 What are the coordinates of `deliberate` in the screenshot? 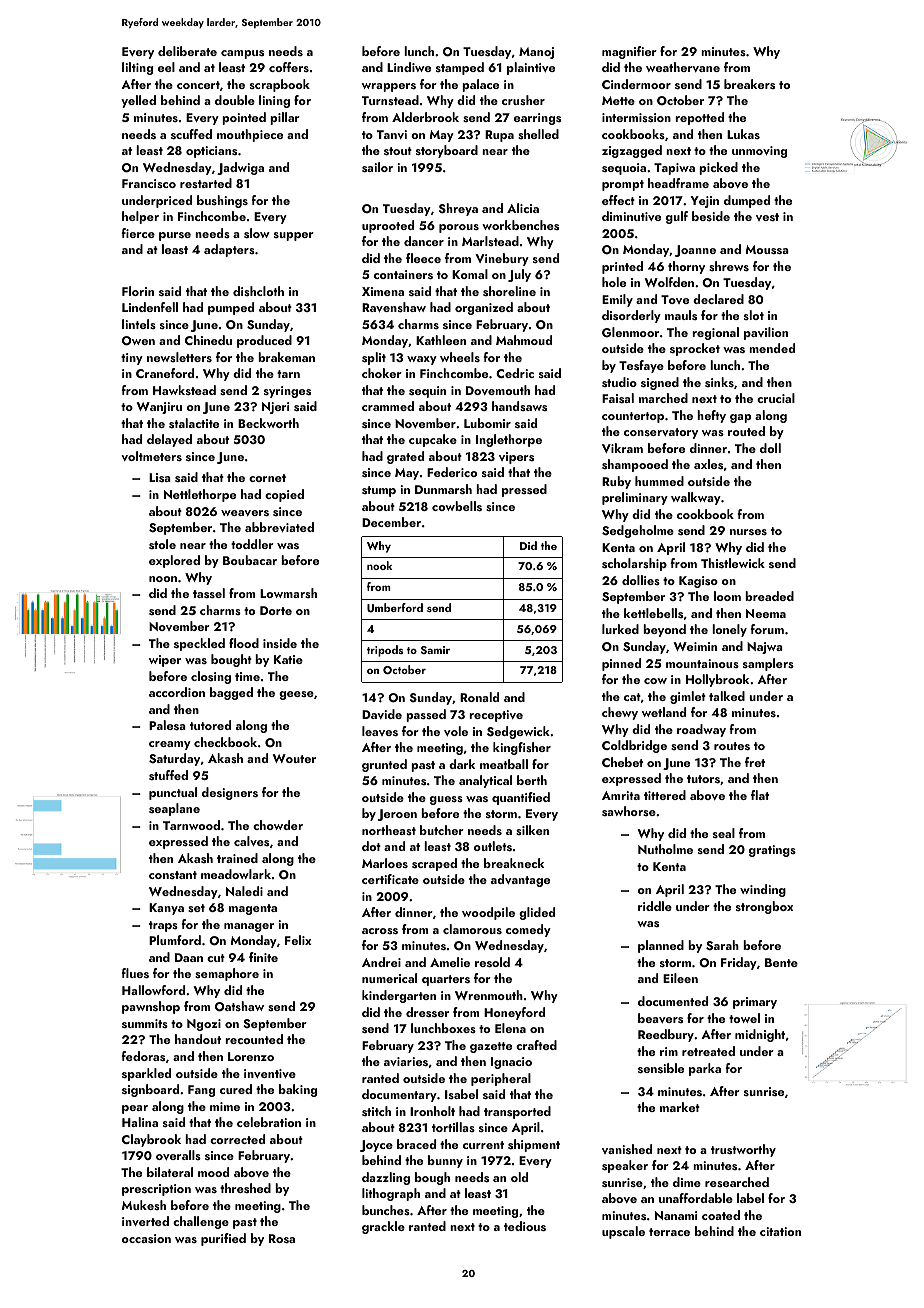 It's located at (187, 51).
